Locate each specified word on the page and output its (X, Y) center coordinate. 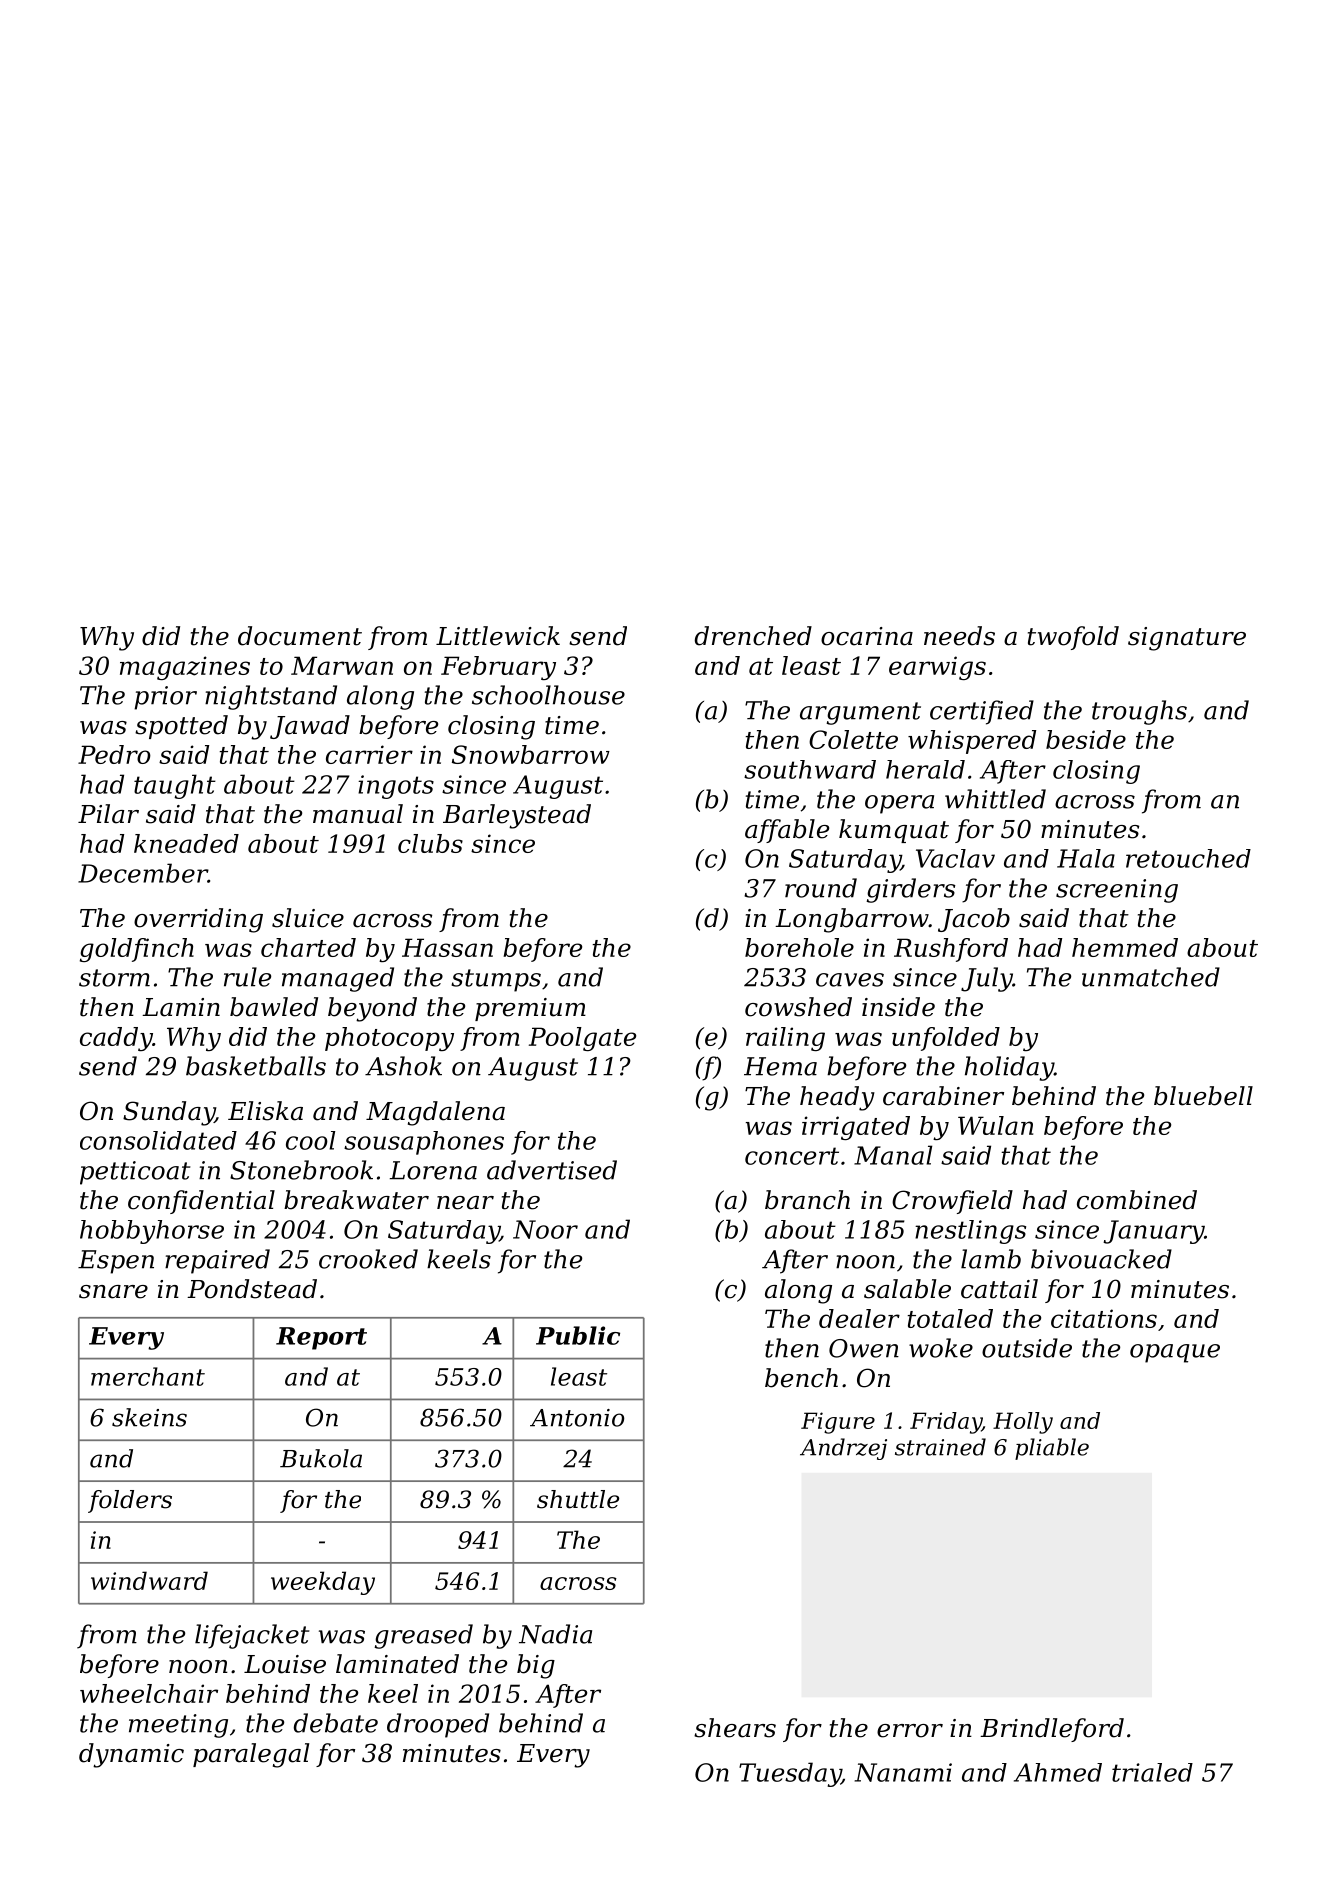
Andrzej (843, 1449)
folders (130, 1501)
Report (321, 1338)
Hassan (447, 947)
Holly (1023, 1423)
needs (959, 636)
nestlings (970, 1232)
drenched (753, 636)
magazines (185, 668)
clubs (430, 843)
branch (807, 1200)
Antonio (577, 1418)
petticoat (135, 1173)
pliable (1052, 1449)
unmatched (1151, 977)
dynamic (131, 1755)
